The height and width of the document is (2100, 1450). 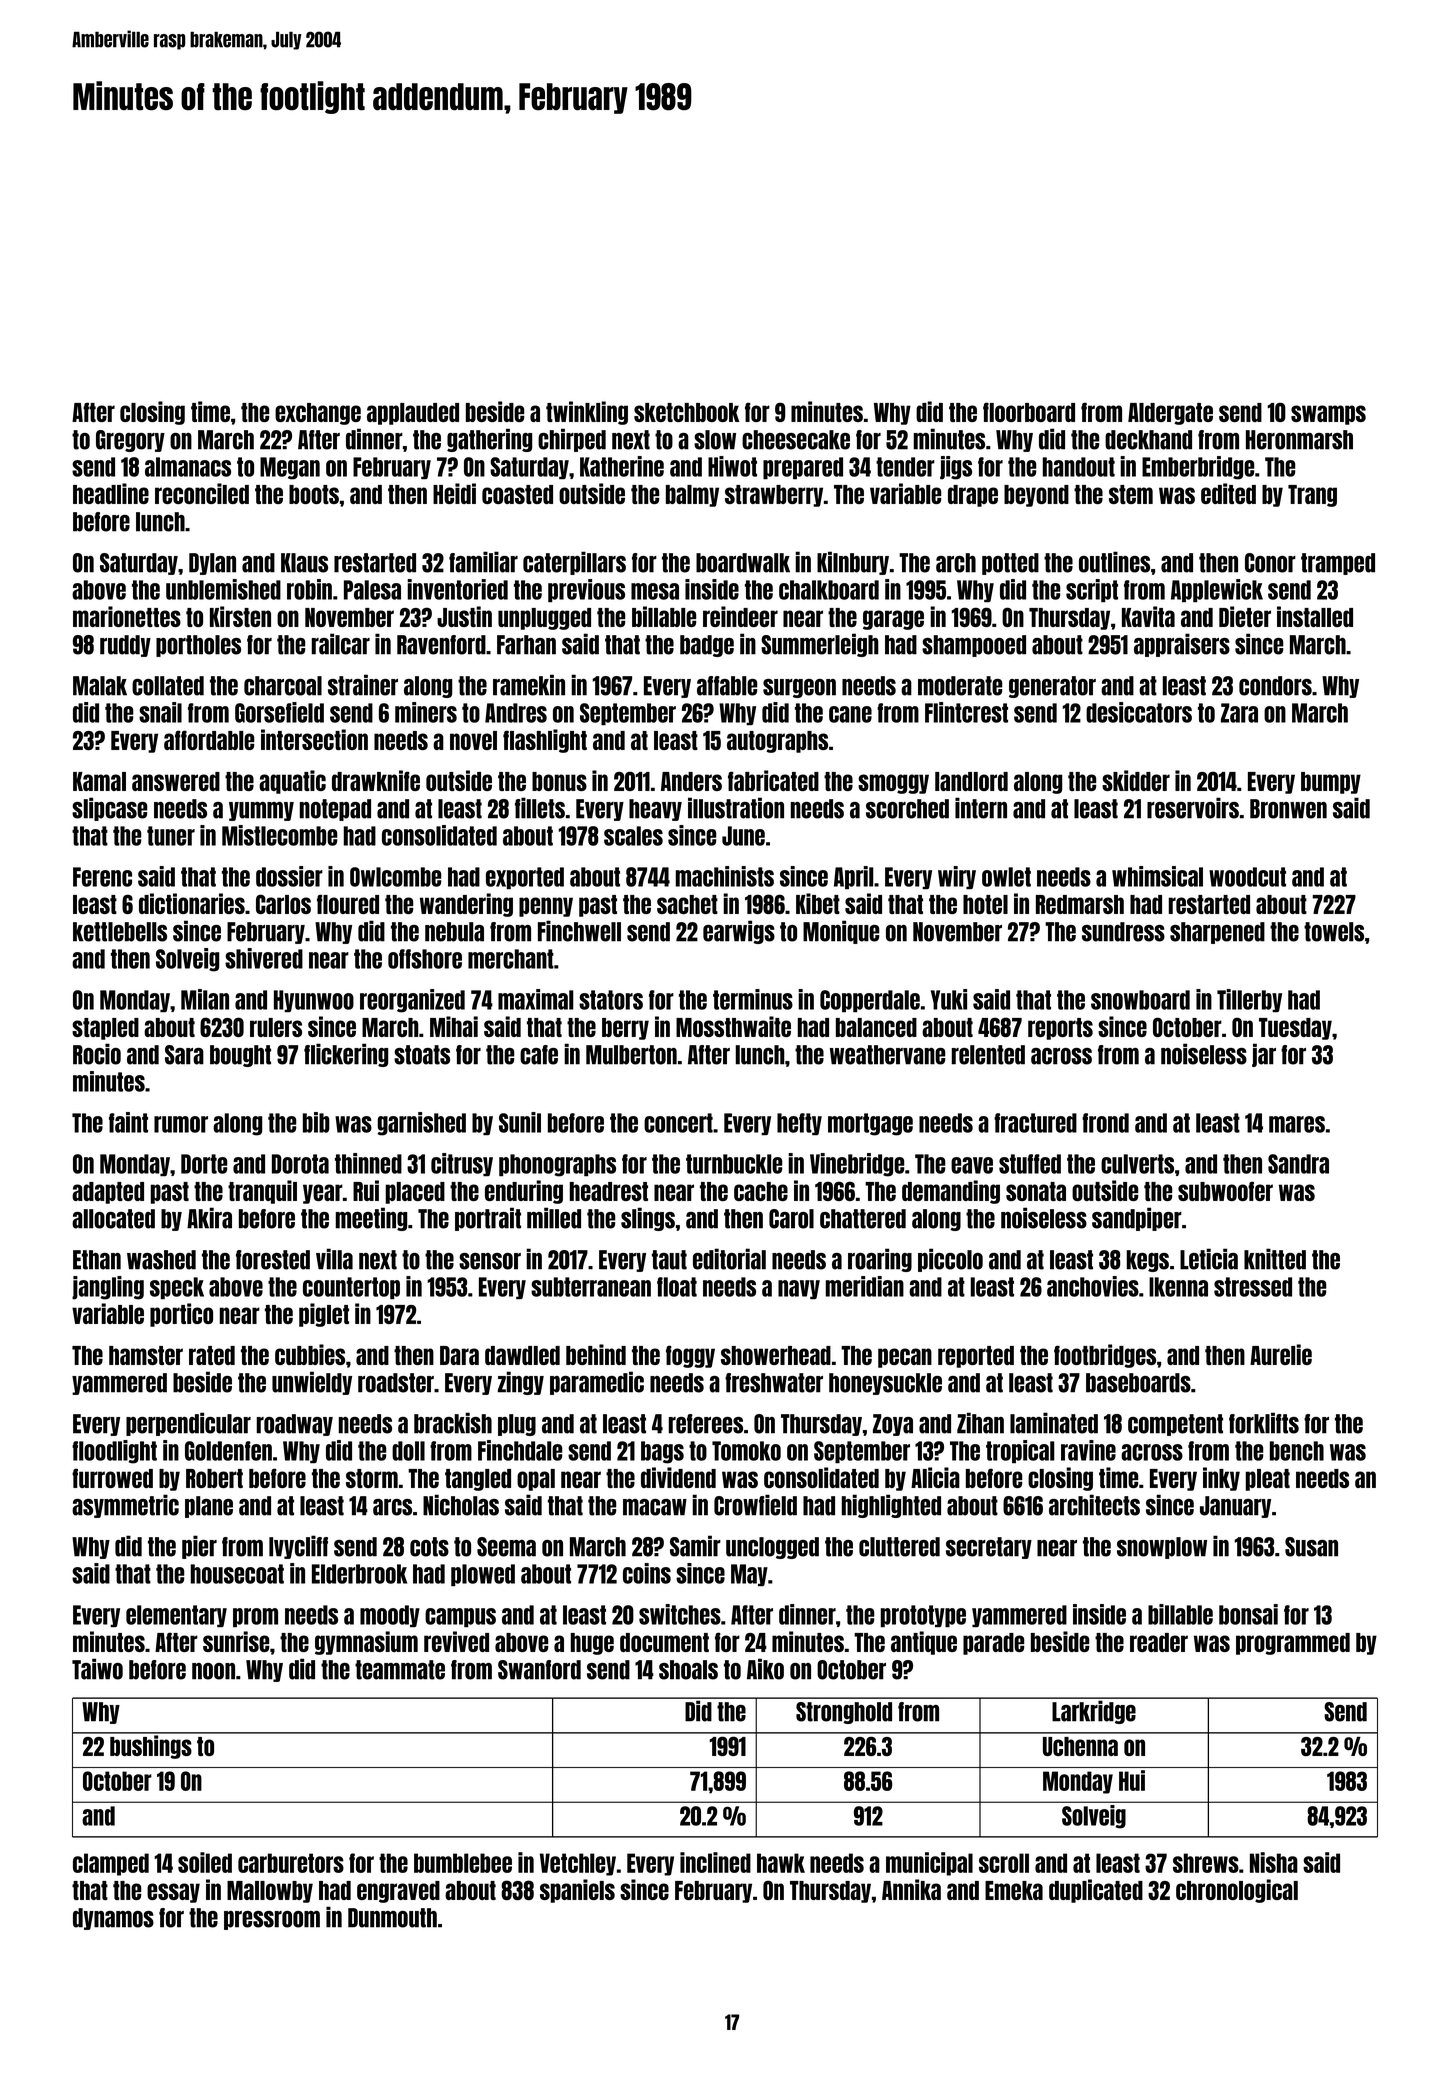 I want to click on reports, so click(x=1060, y=1029).
